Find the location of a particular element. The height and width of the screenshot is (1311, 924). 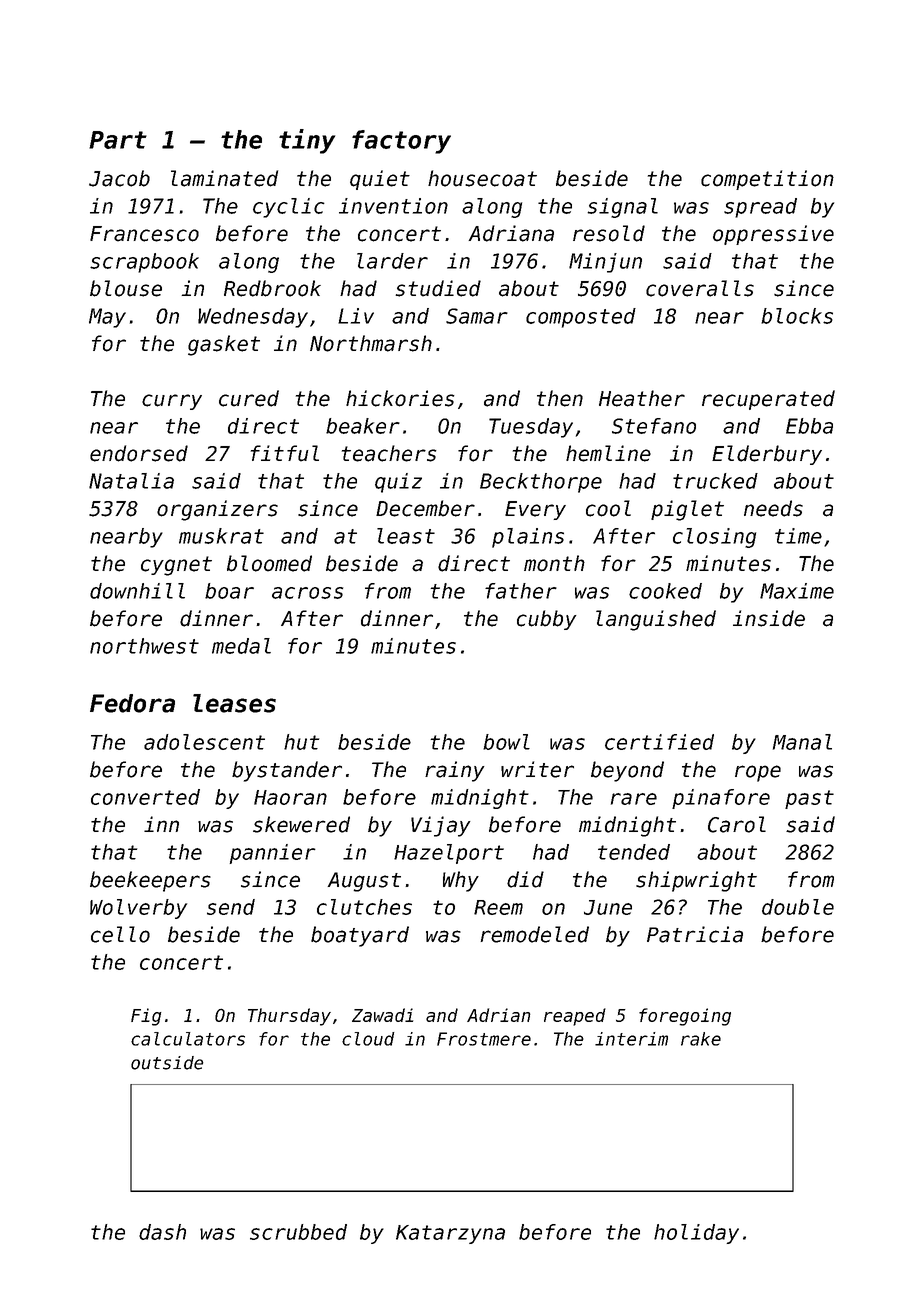

signal is located at coordinates (622, 208).
